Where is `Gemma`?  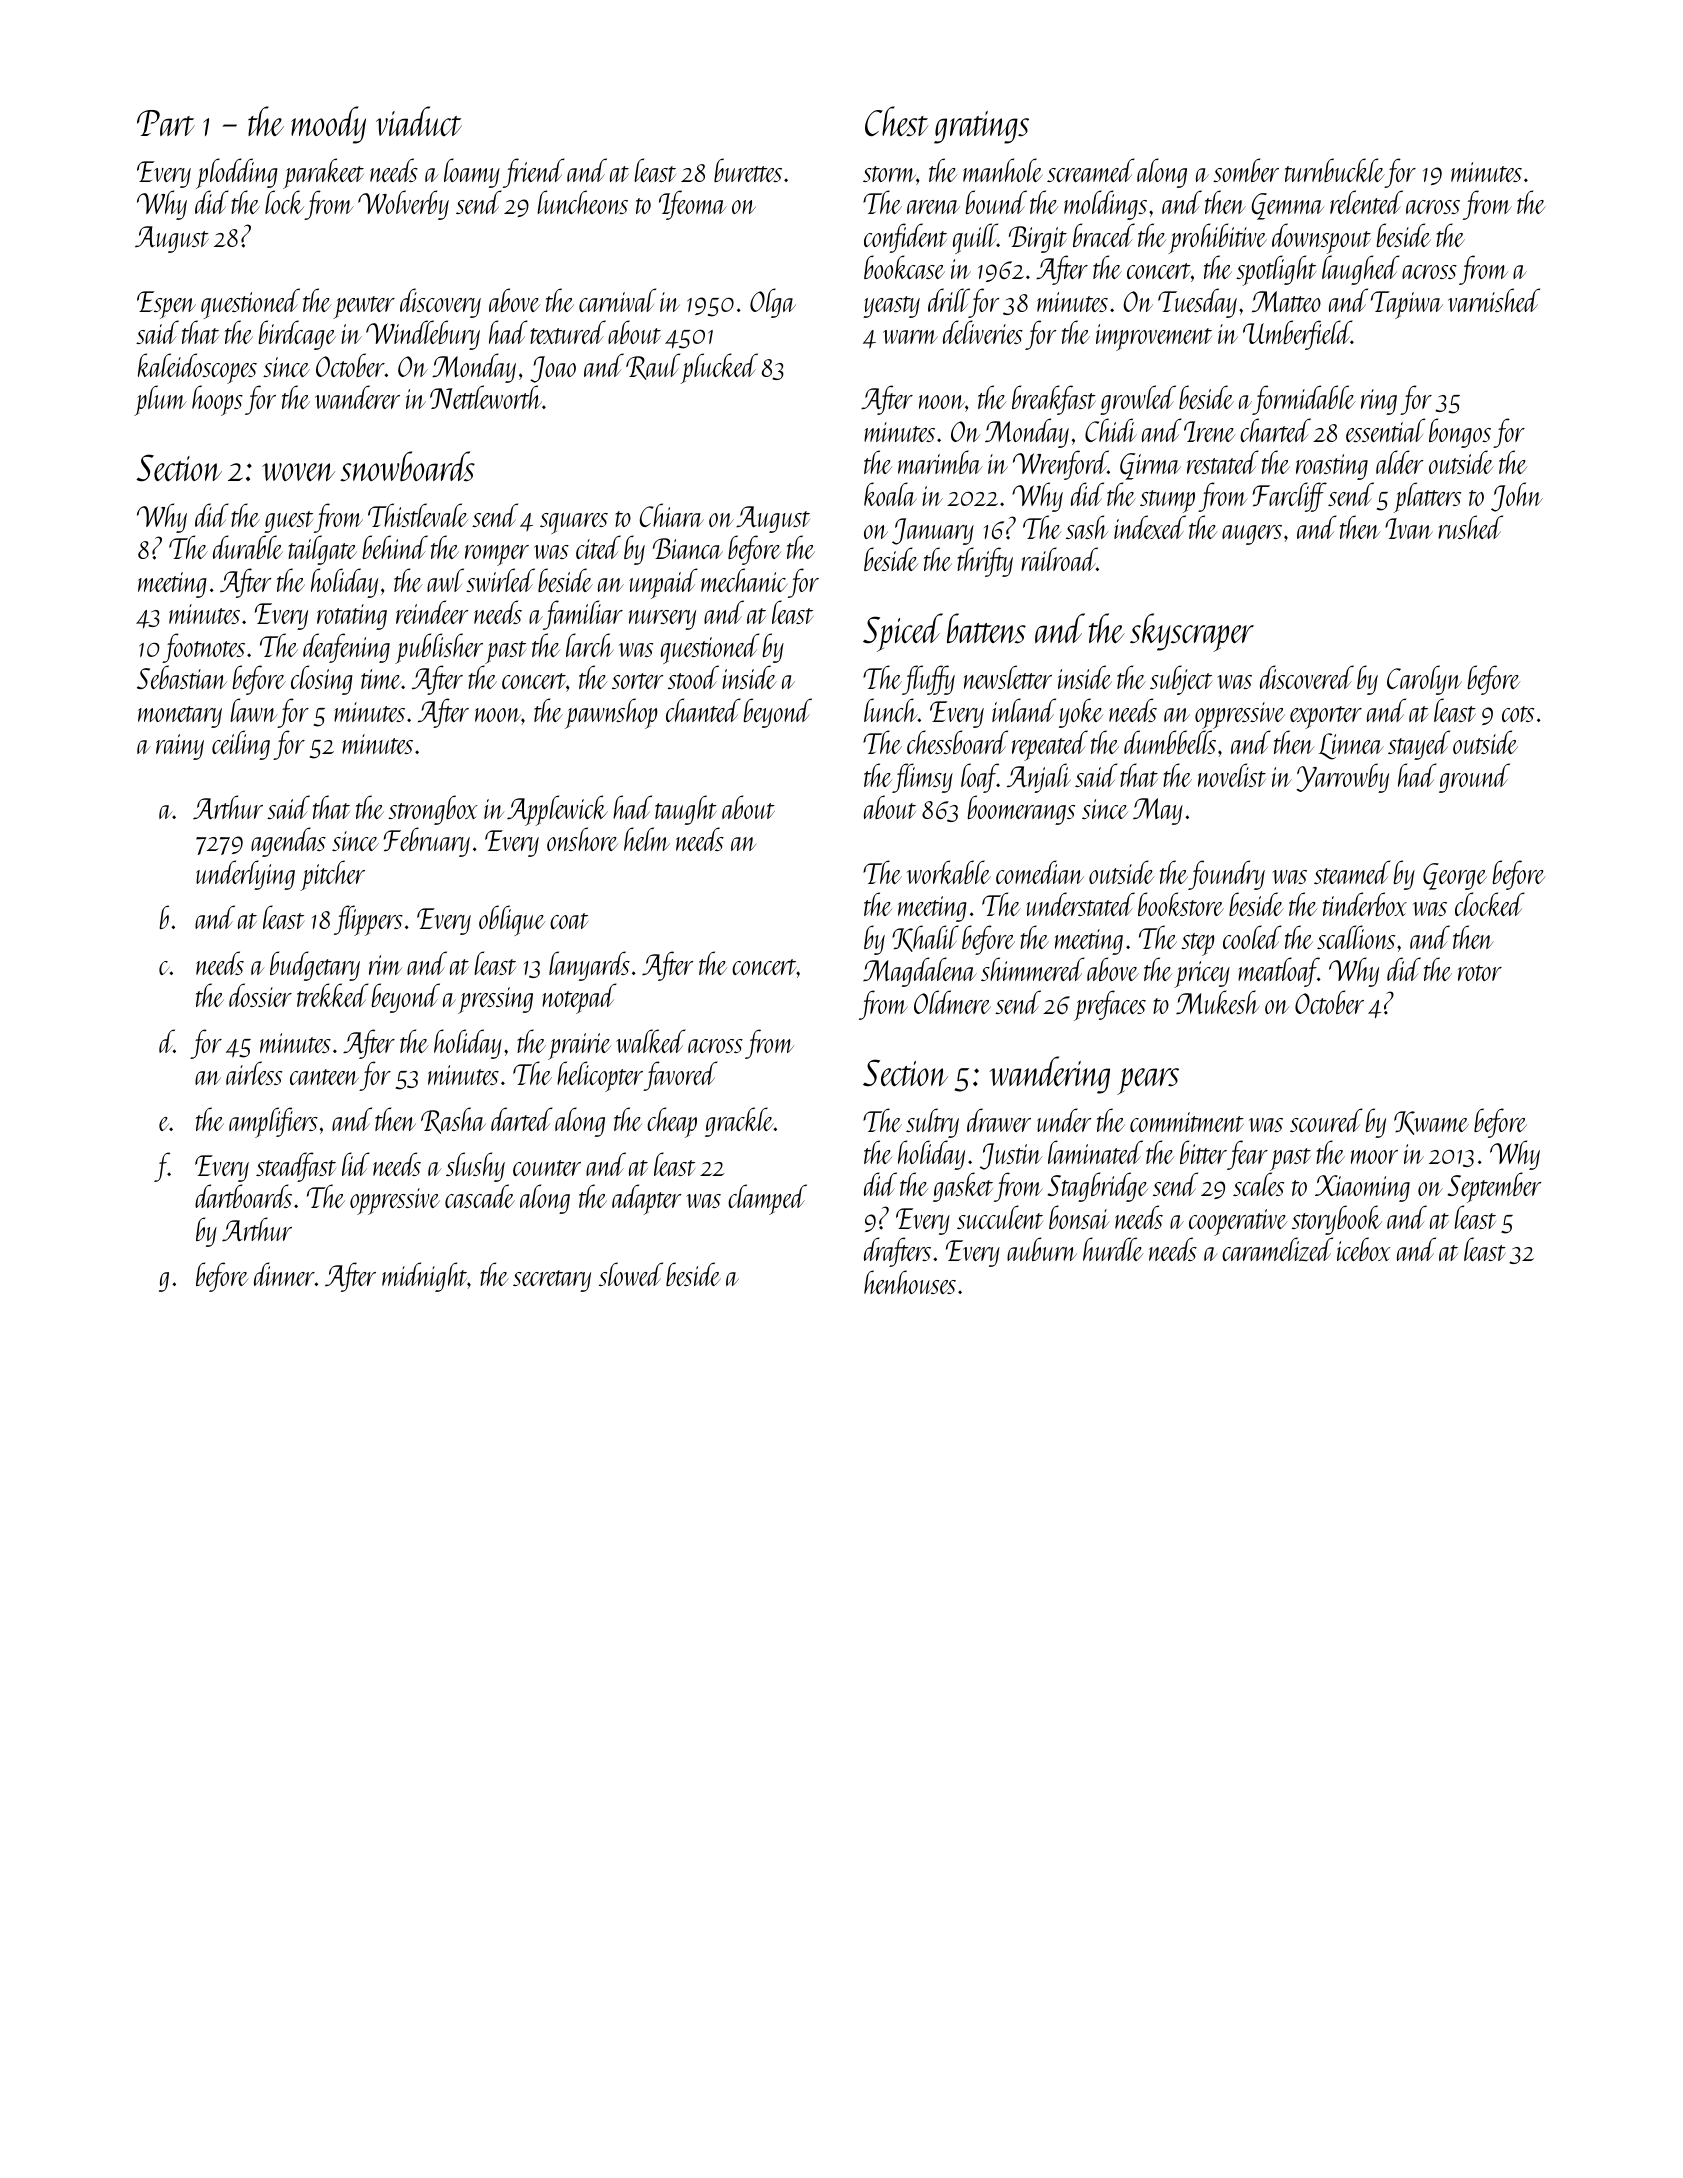
Gemma is located at coordinates (1288, 206).
